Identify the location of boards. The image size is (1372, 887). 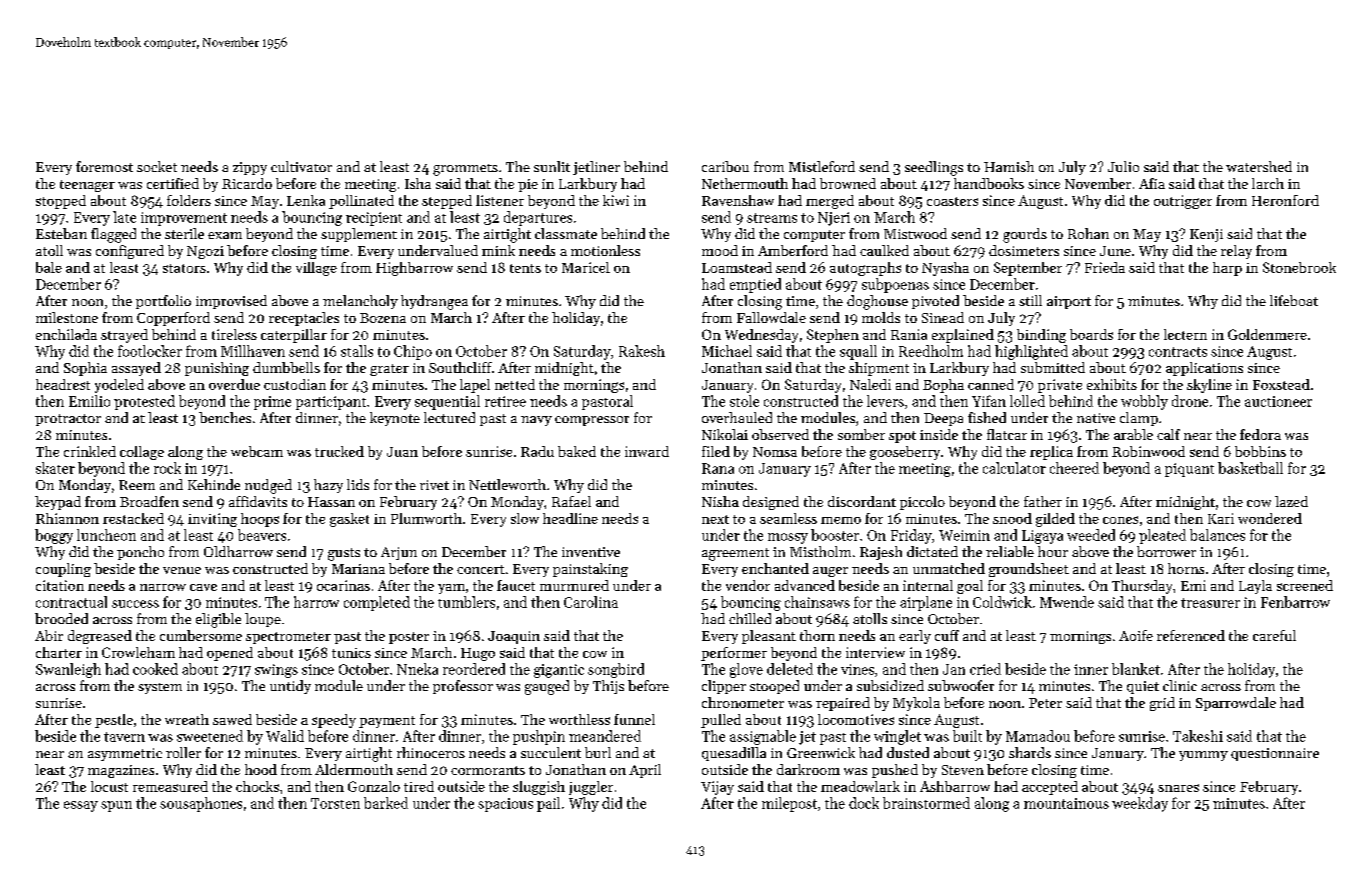
(1091, 334).
